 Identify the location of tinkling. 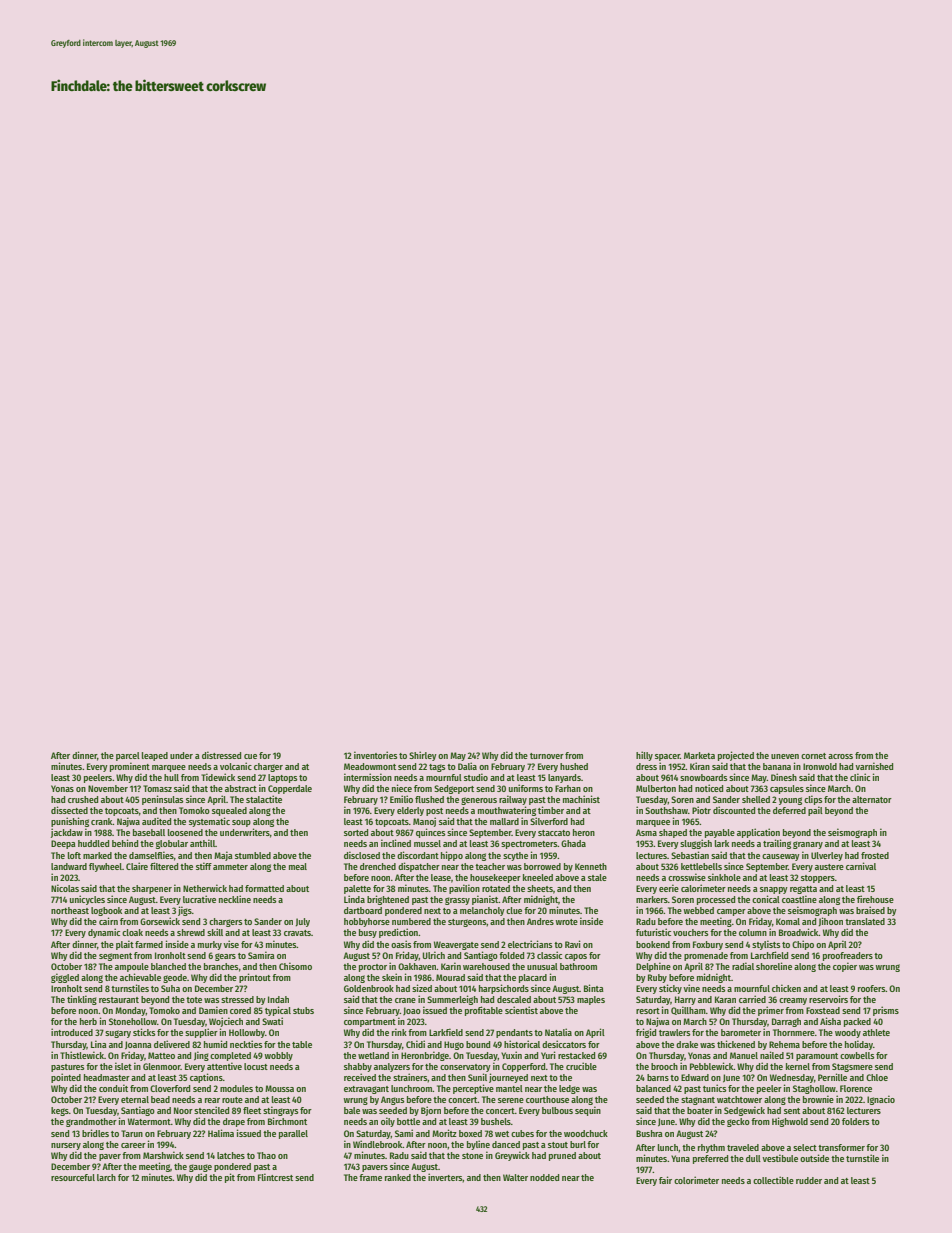
(82, 1000).
